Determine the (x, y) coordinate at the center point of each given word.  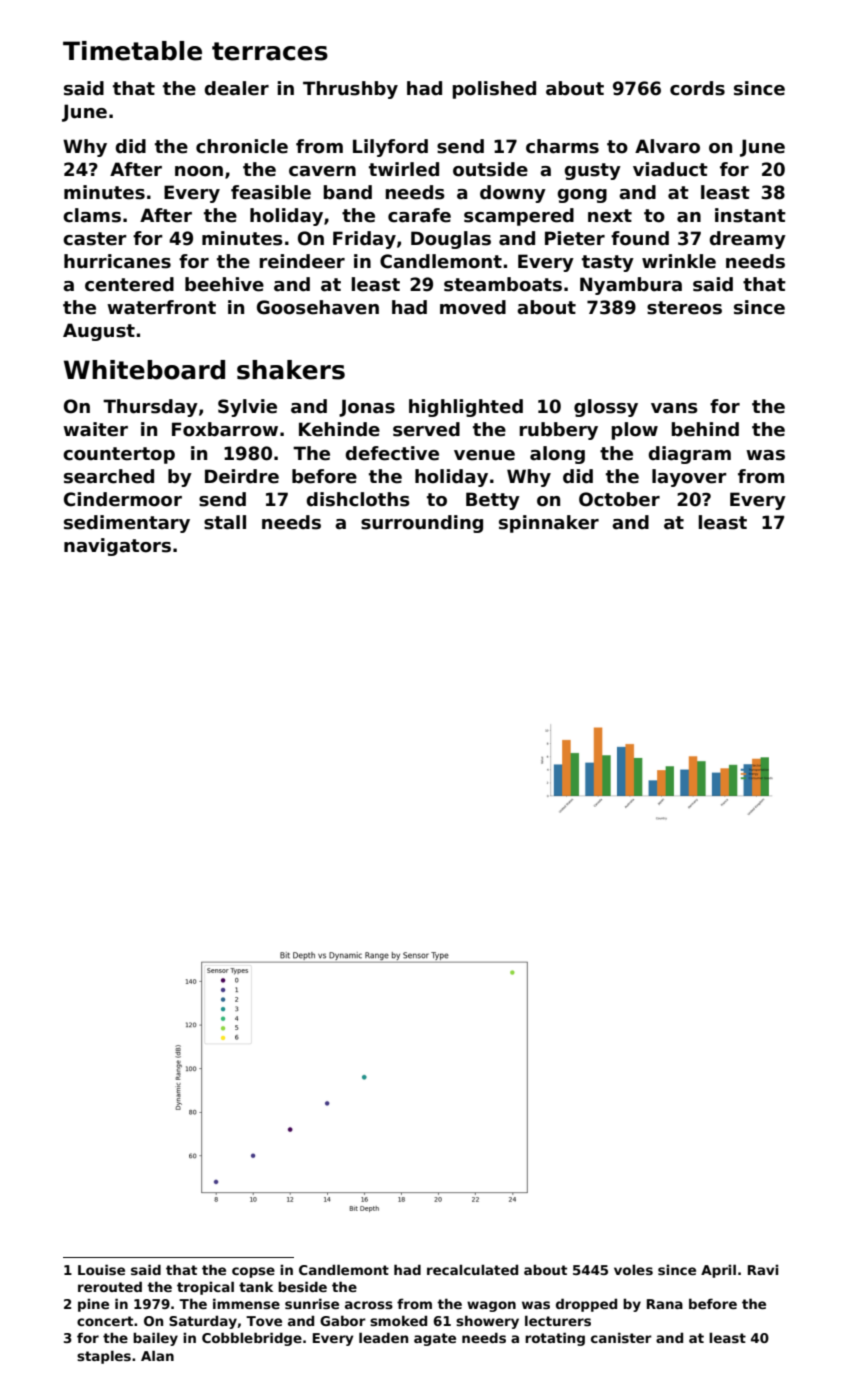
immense (246, 1303)
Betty (493, 501)
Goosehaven (318, 307)
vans (674, 408)
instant (750, 215)
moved (473, 307)
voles (633, 1269)
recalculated (472, 1269)
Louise (101, 1269)
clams (92, 215)
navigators (117, 547)
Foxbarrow (225, 429)
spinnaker (549, 524)
